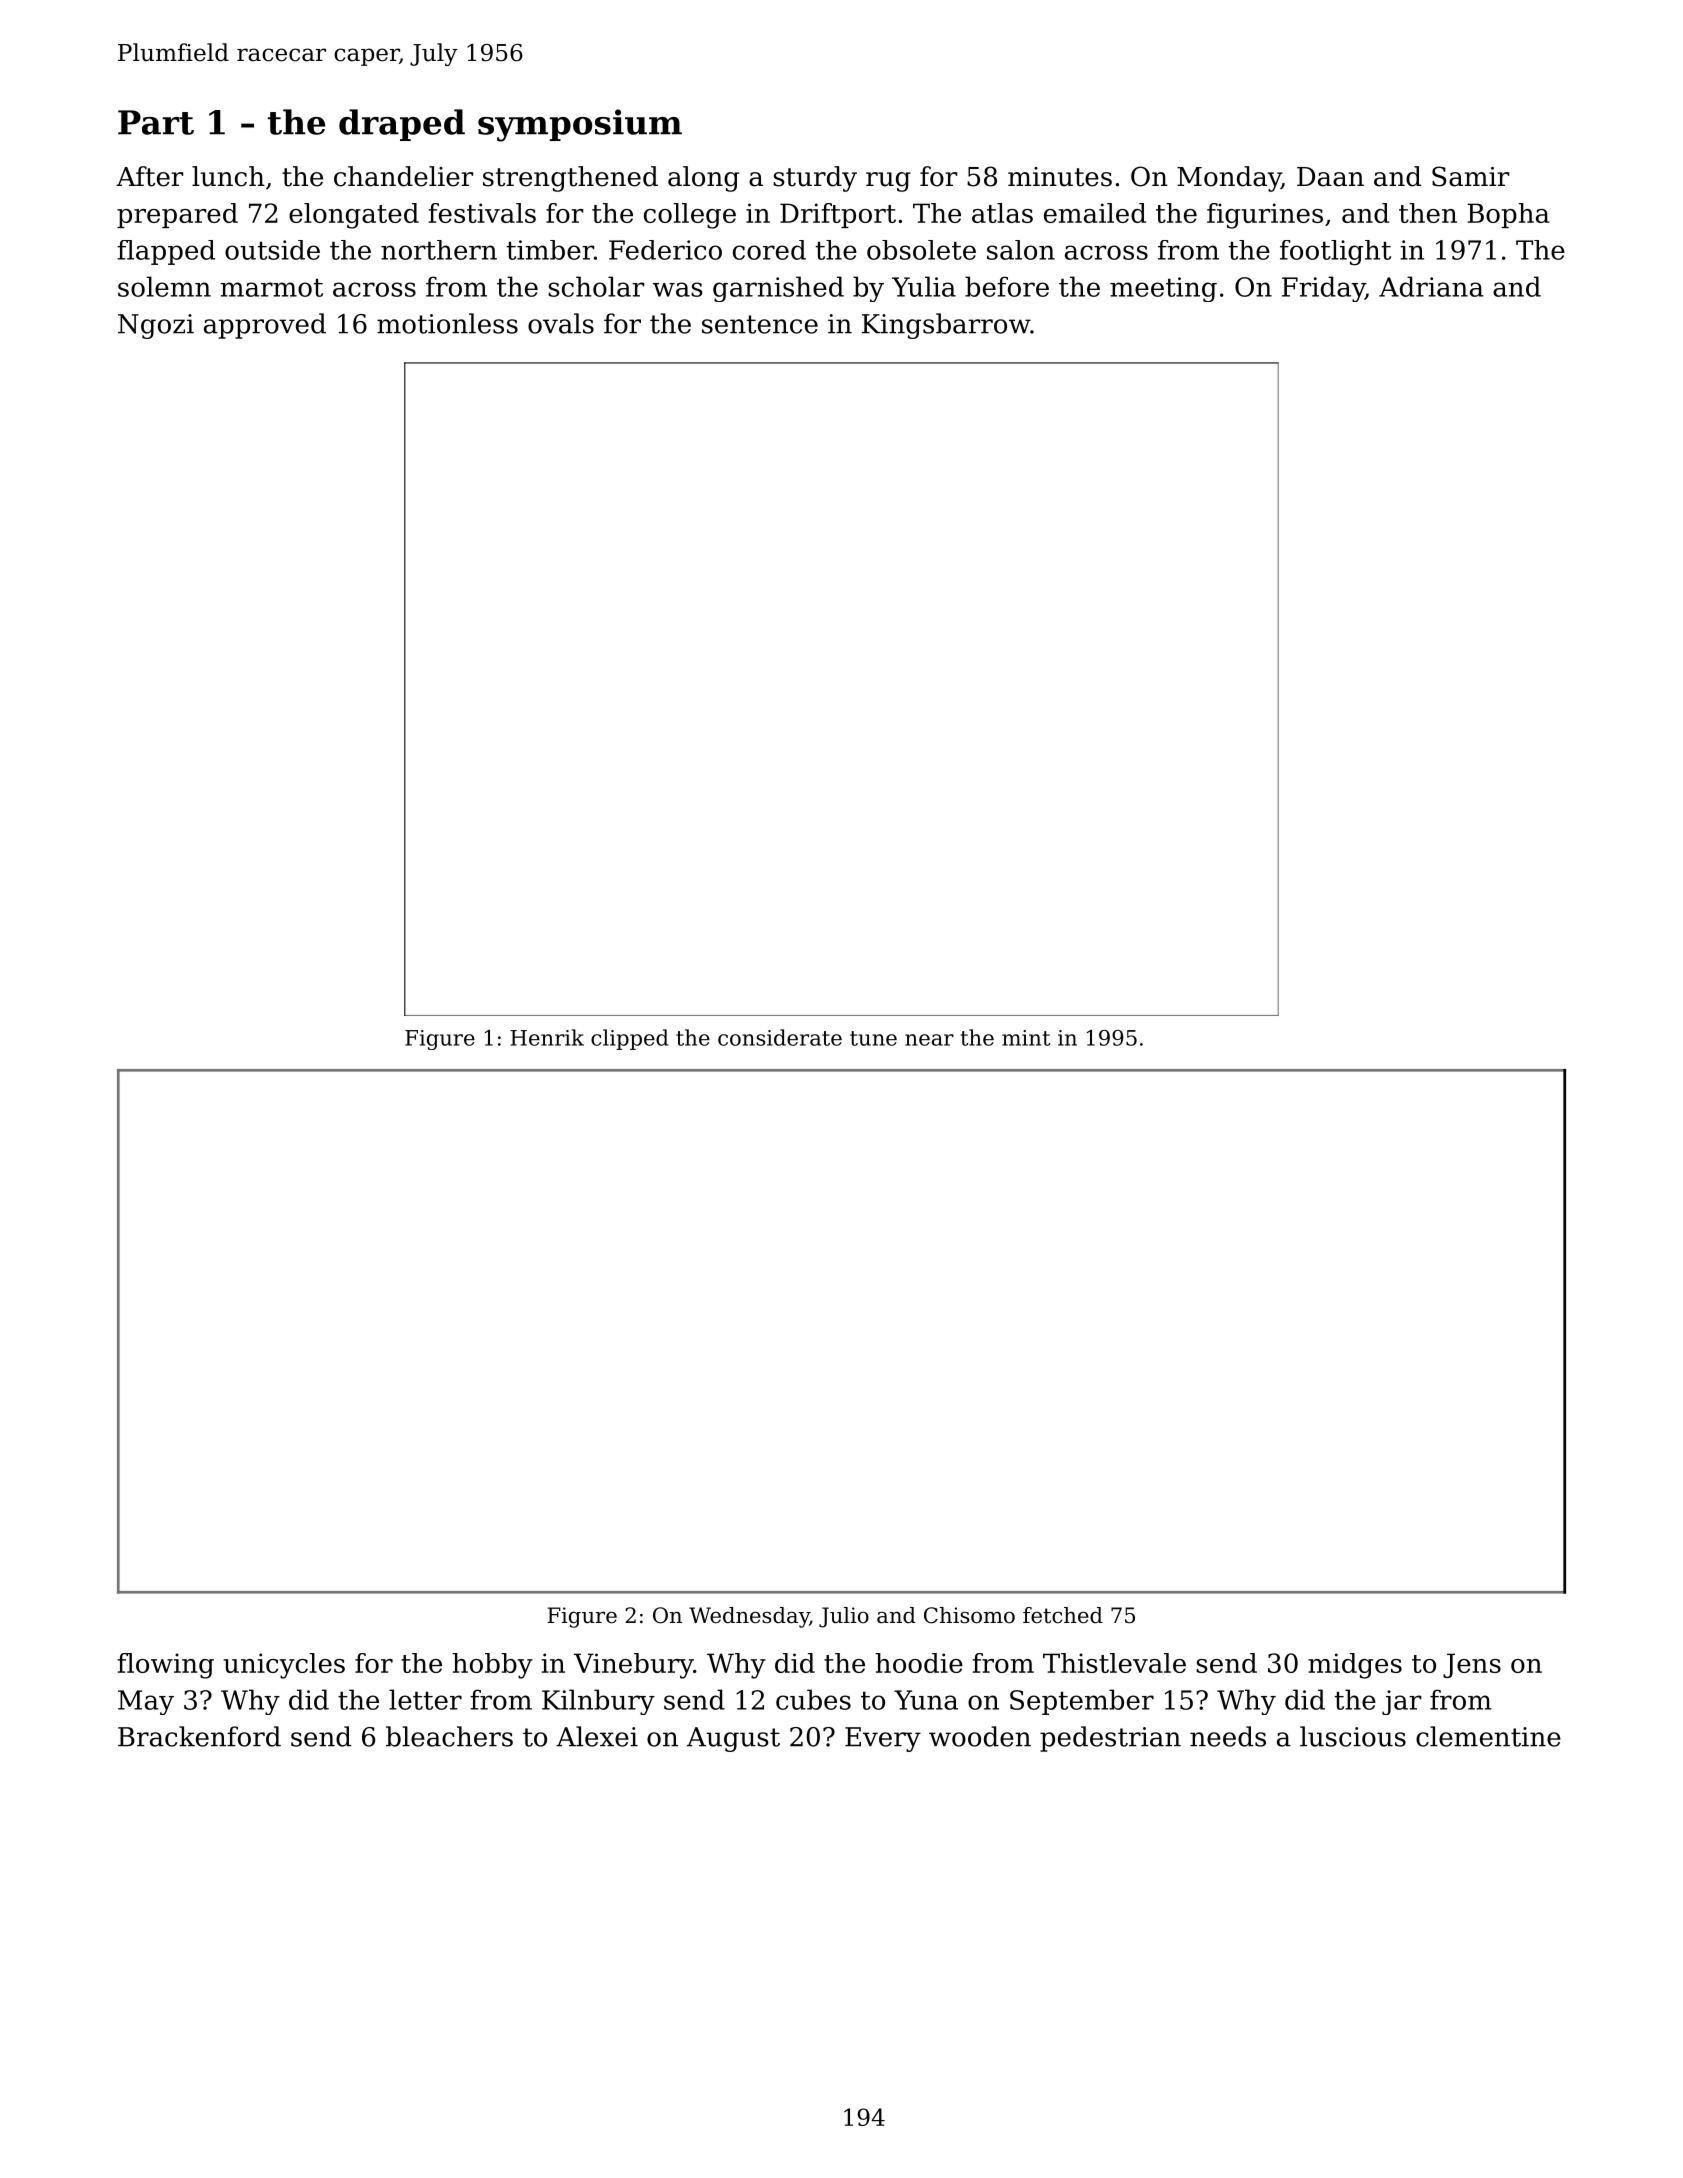  Describe the element at coordinates (1026, 1038) in the screenshot. I see `mint` at that location.
